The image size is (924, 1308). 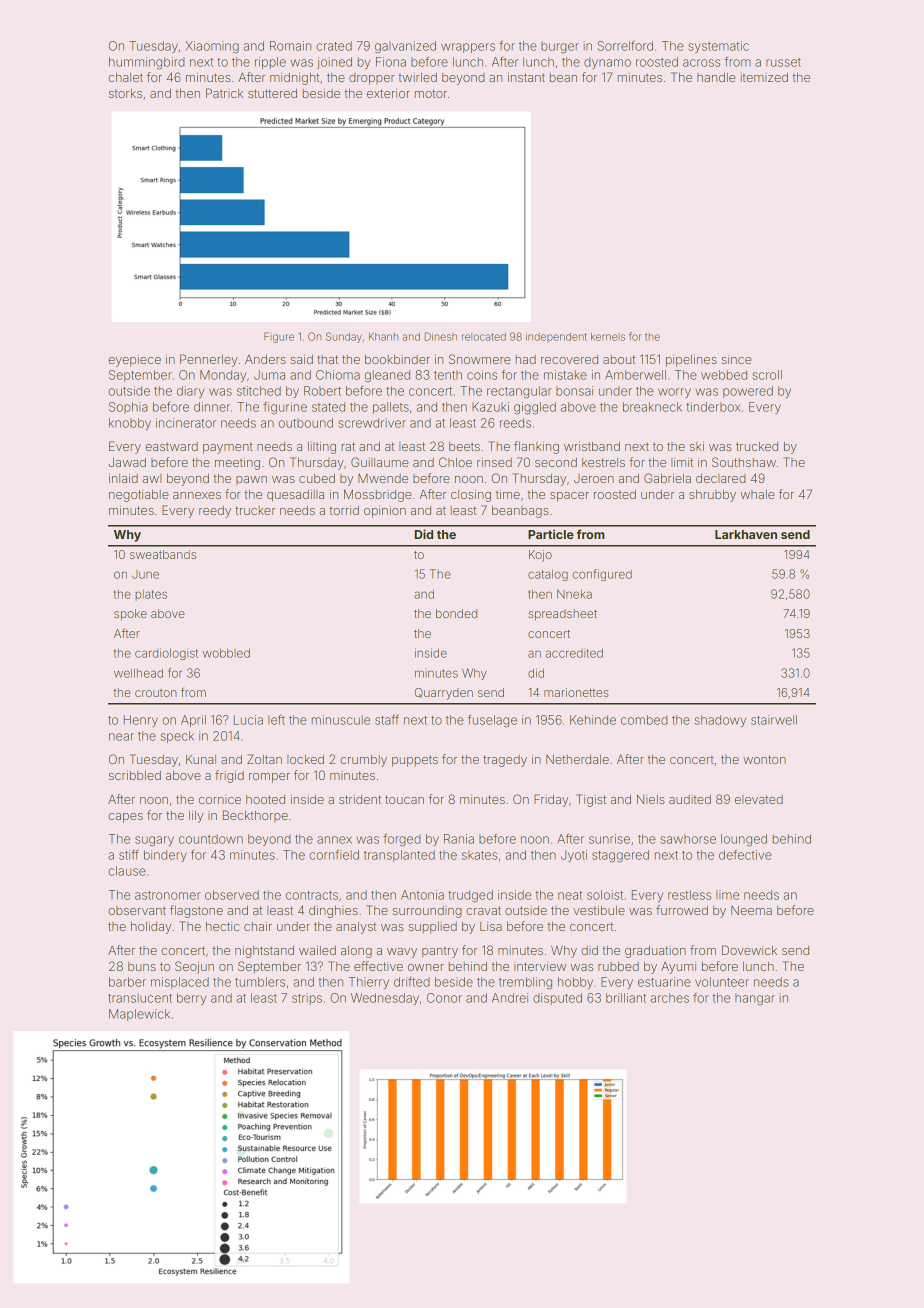 What do you see at coordinates (226, 653) in the screenshot?
I see `wobbled` at bounding box center [226, 653].
